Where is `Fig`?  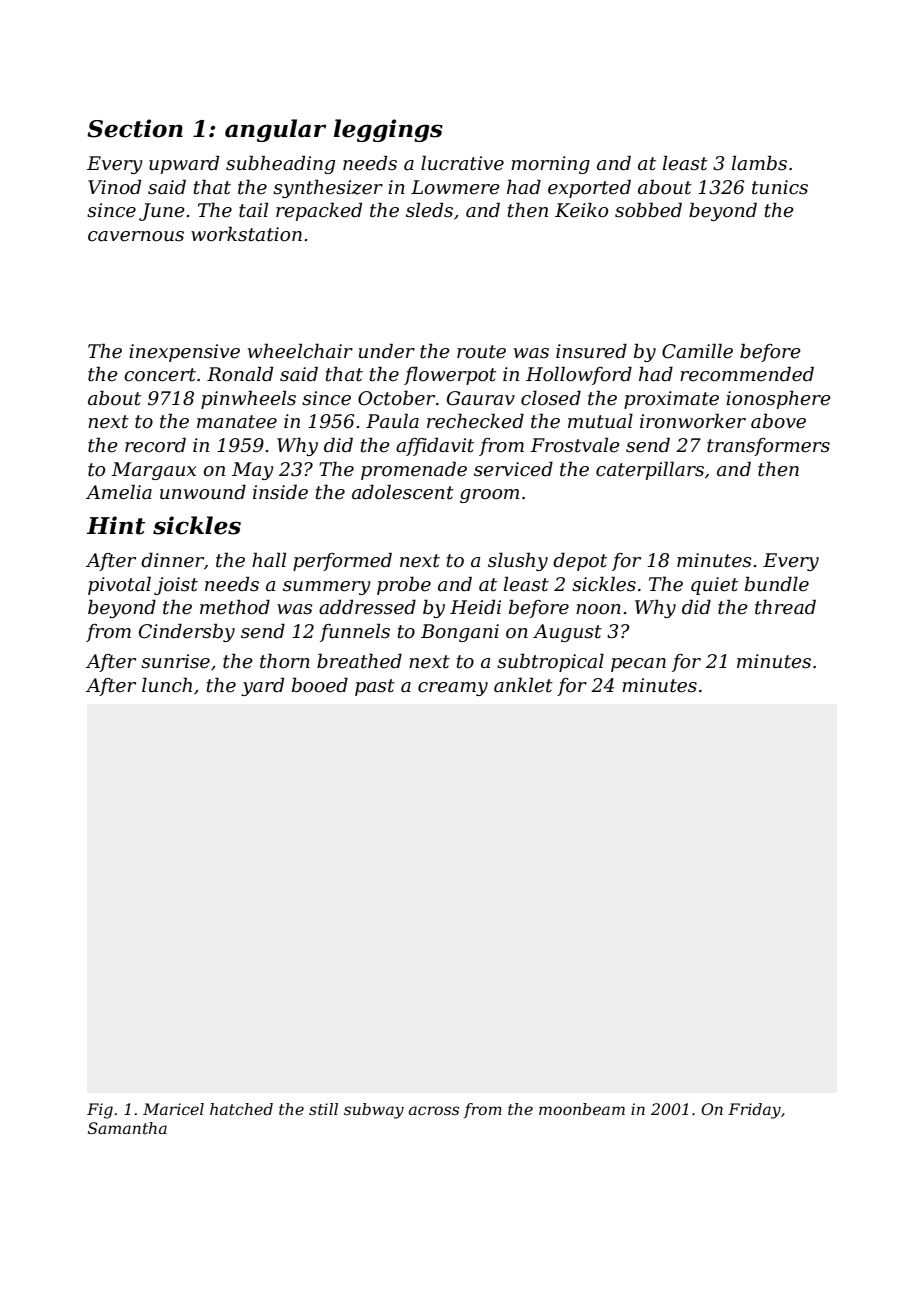 Fig is located at coordinates (100, 1111).
